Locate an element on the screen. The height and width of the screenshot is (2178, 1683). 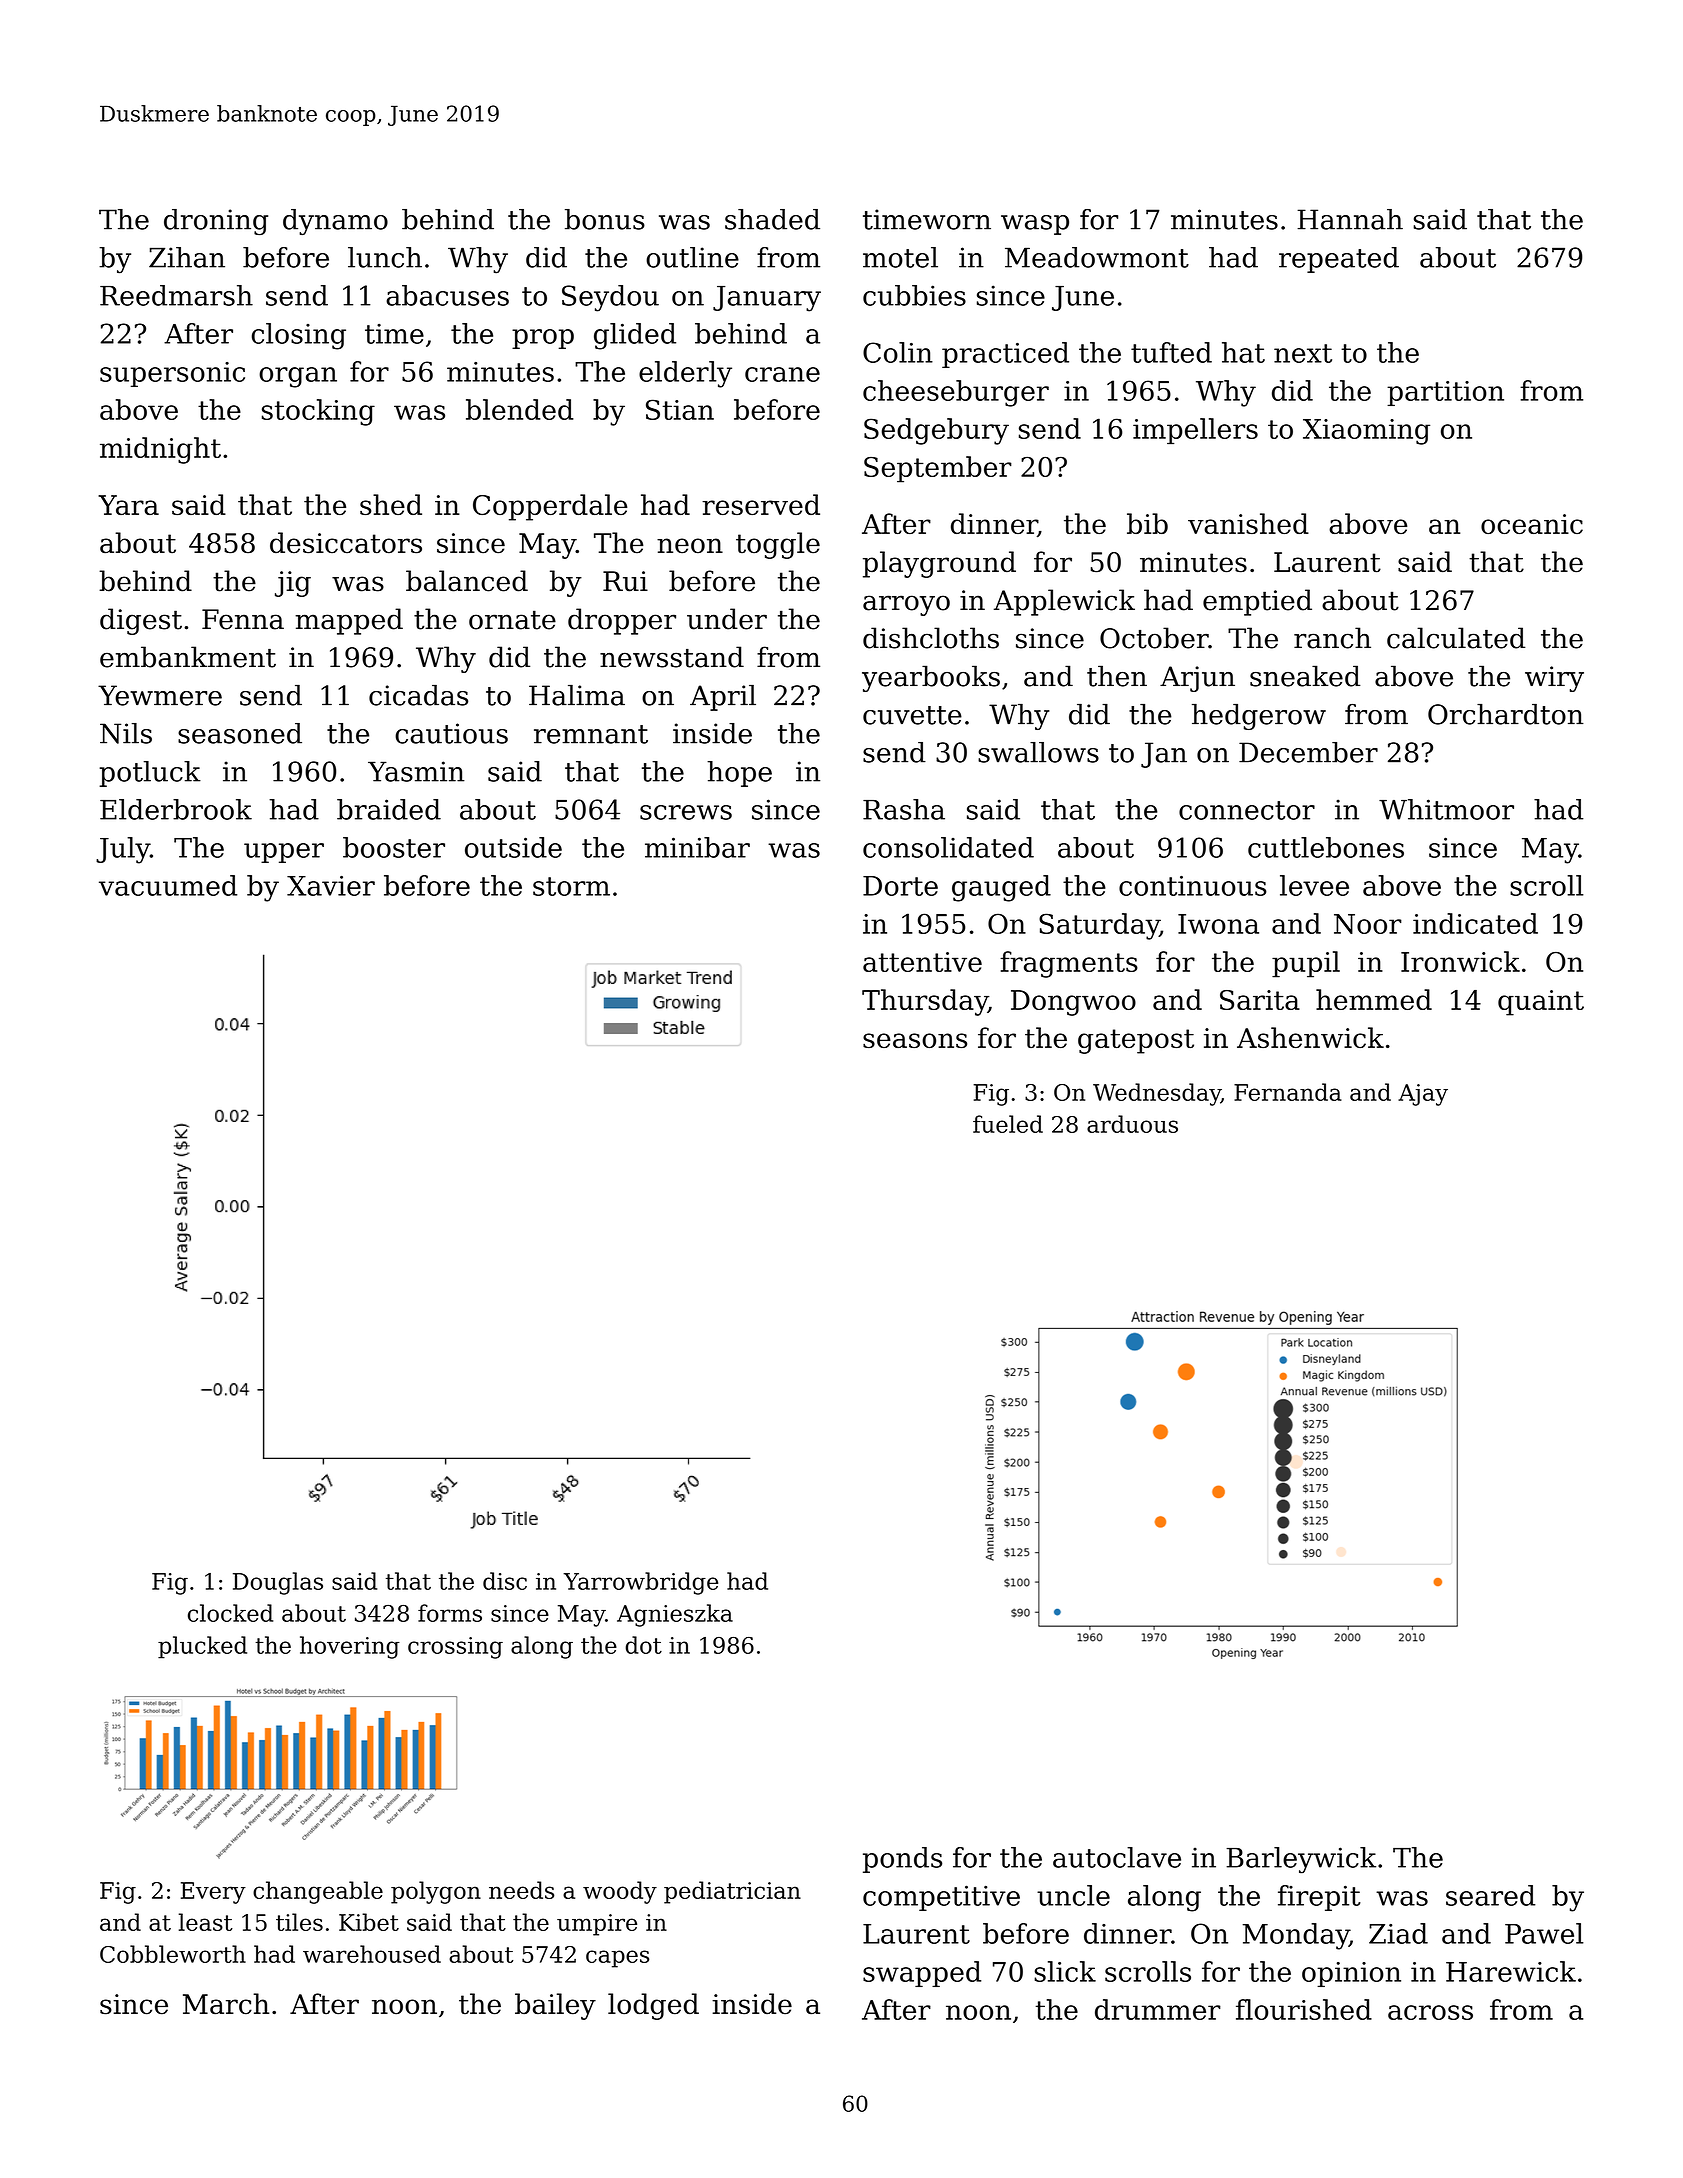
oceanic is located at coordinates (1532, 524).
